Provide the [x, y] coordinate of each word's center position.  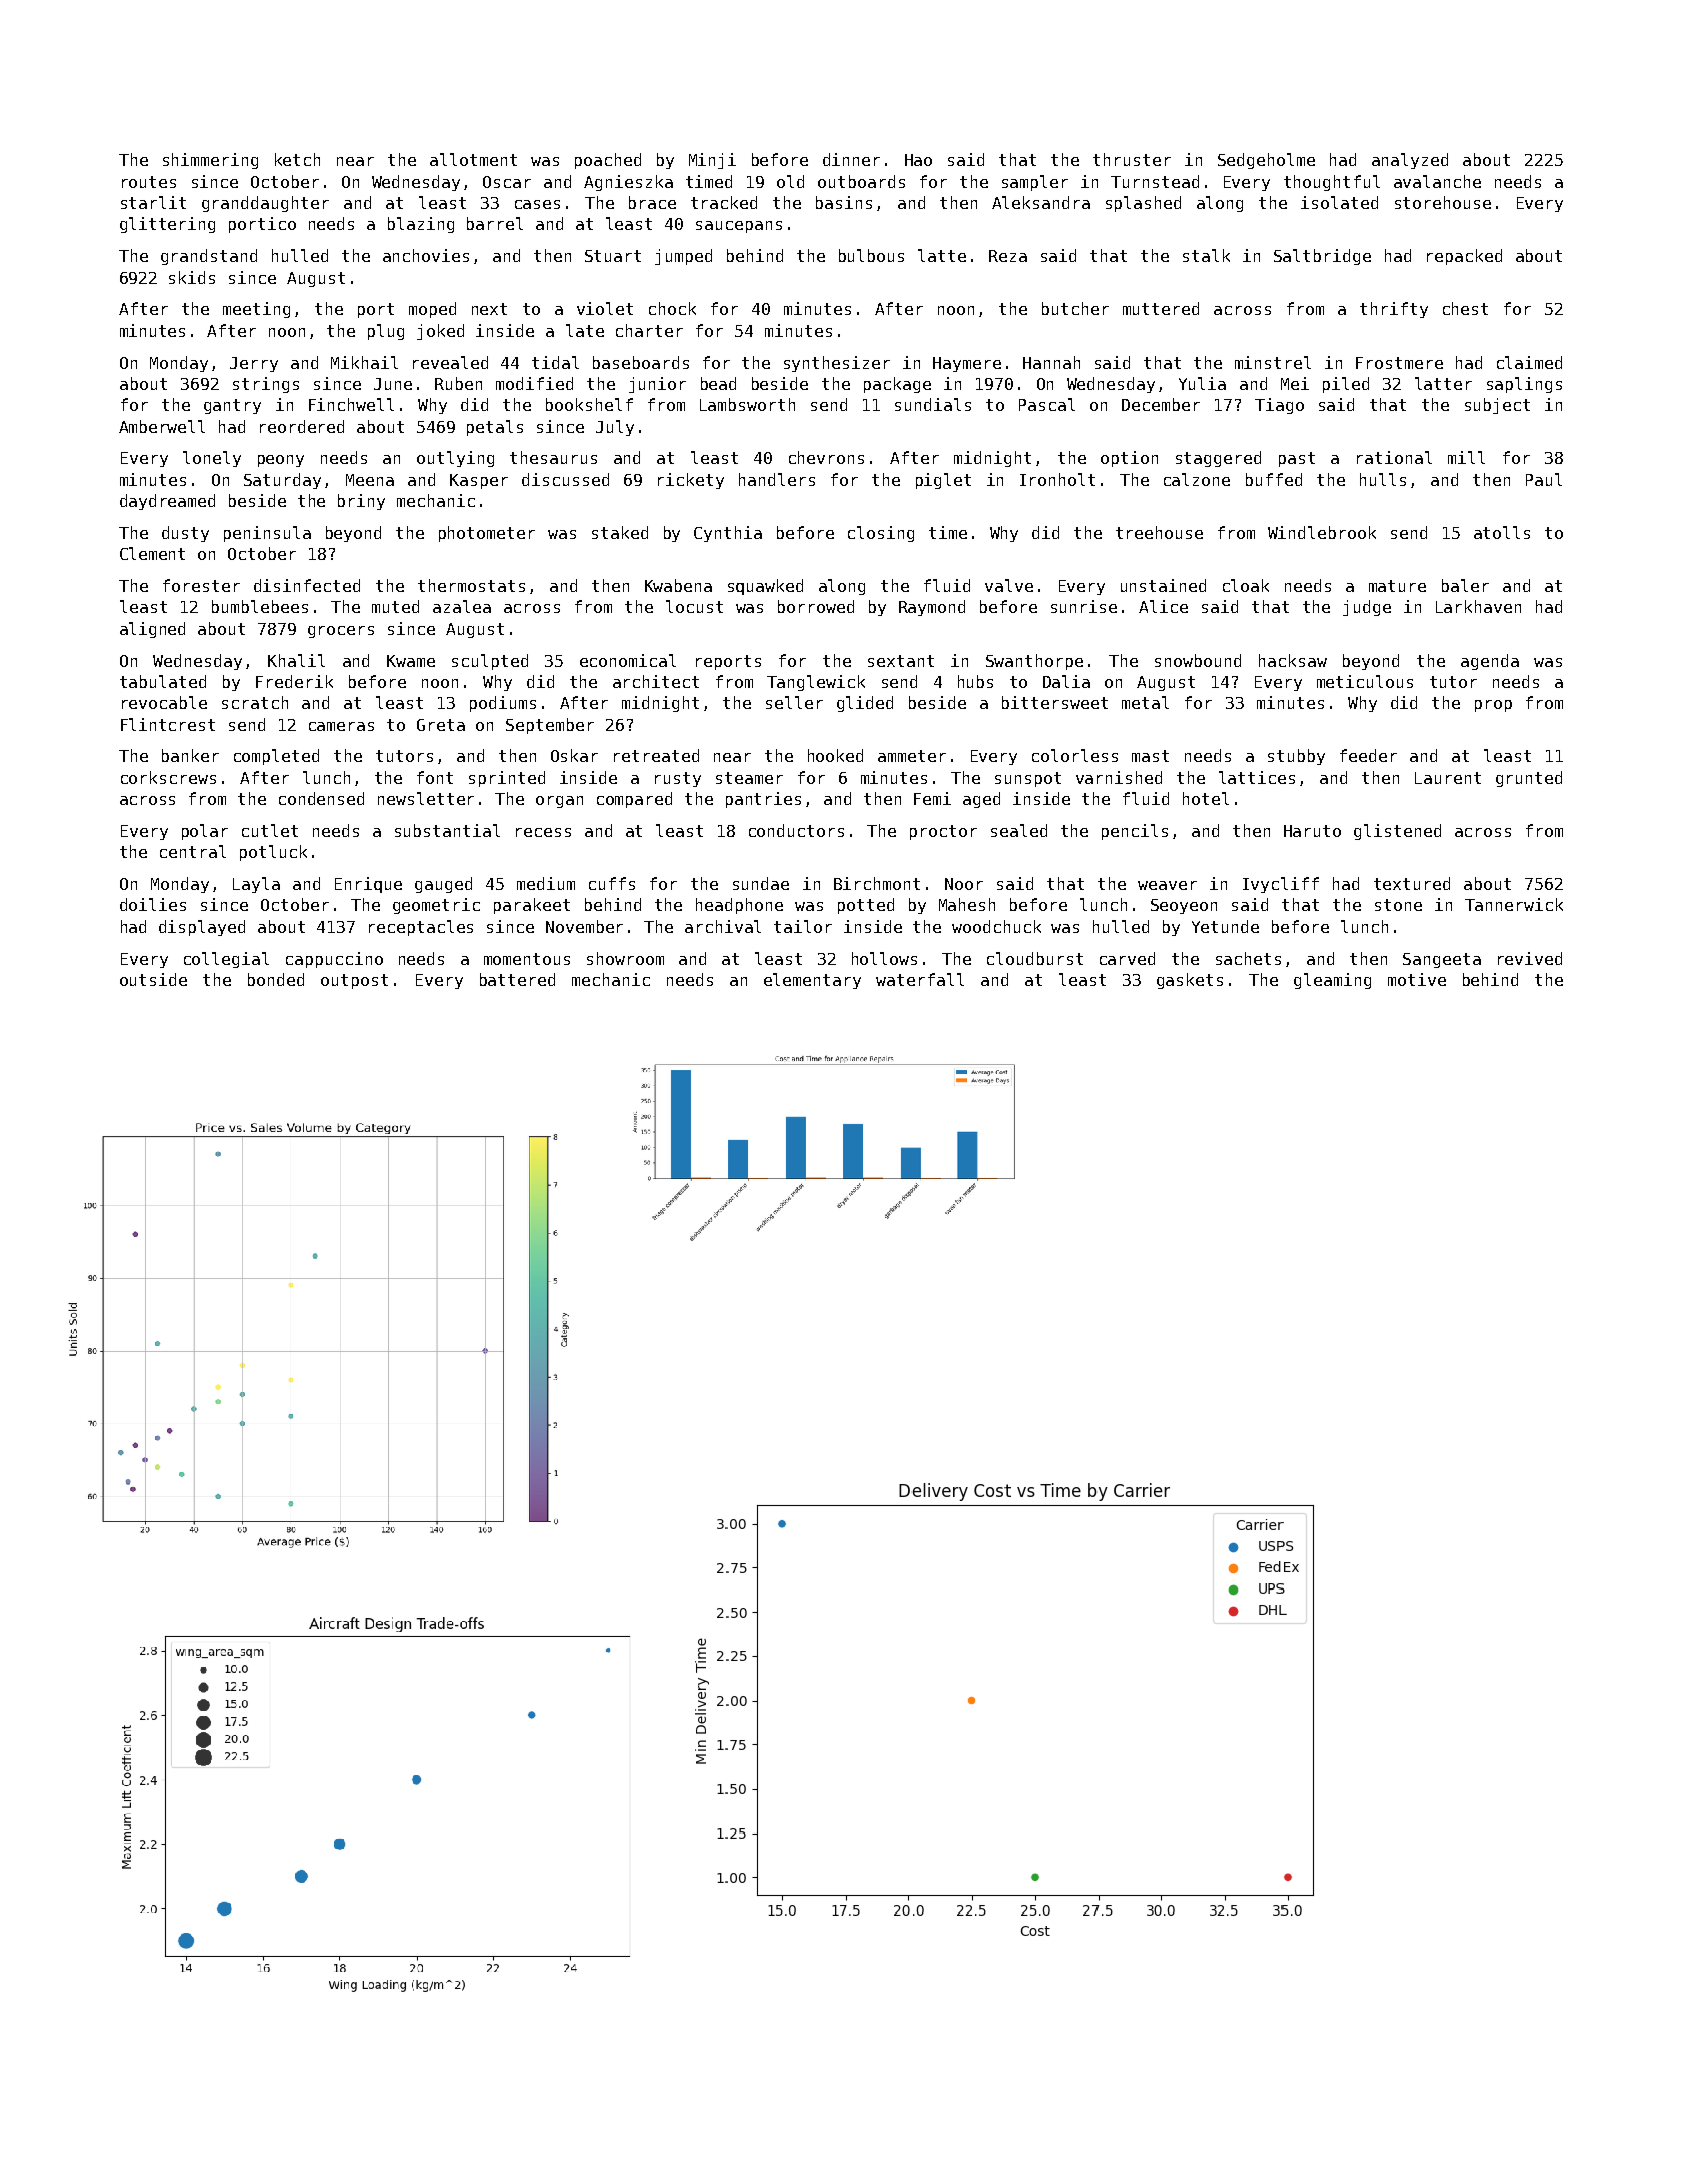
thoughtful [1332, 183]
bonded [276, 979]
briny [361, 502]
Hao [918, 160]
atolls [1502, 532]
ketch [297, 159]
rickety [691, 481]
